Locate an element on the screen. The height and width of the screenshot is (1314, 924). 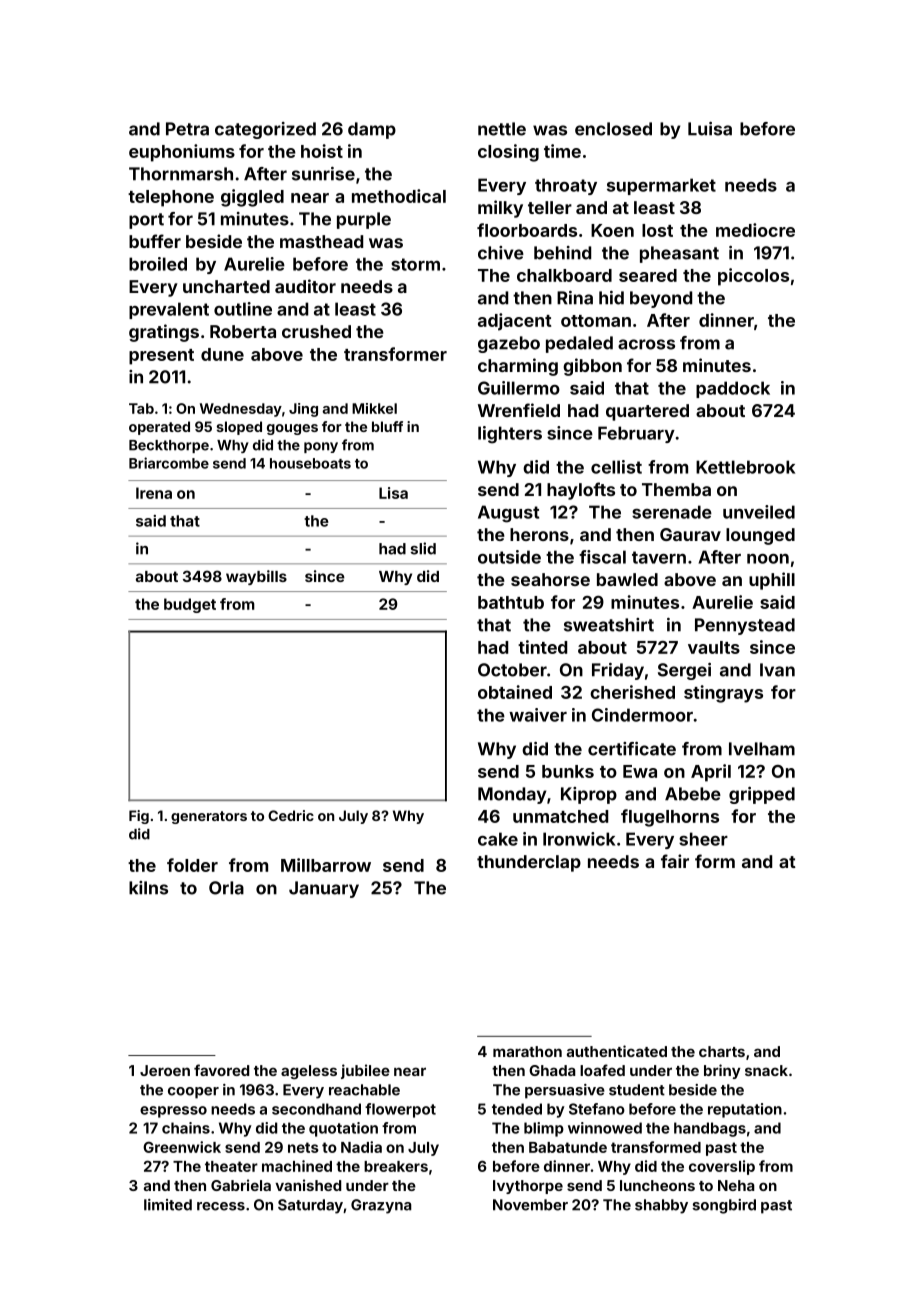
recess is located at coordinates (221, 1206).
